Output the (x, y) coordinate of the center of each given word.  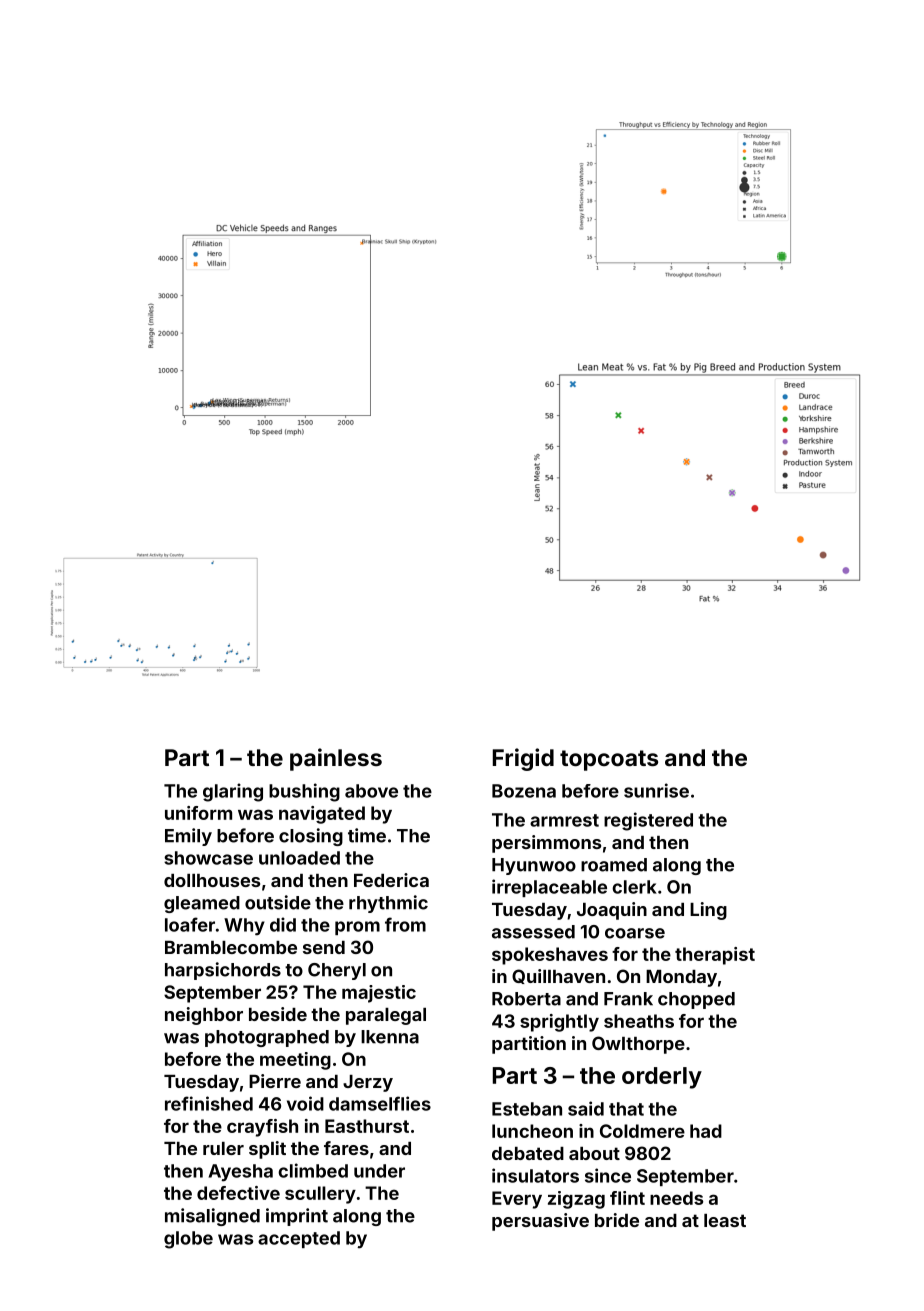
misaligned (212, 1217)
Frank (628, 999)
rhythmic (388, 904)
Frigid (523, 759)
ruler (223, 1148)
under (379, 1171)
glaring (233, 792)
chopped (696, 1000)
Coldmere (642, 1131)
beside (278, 1014)
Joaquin (612, 911)
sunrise (656, 790)
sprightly (559, 1023)
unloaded (299, 858)
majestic (379, 994)
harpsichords (223, 971)
